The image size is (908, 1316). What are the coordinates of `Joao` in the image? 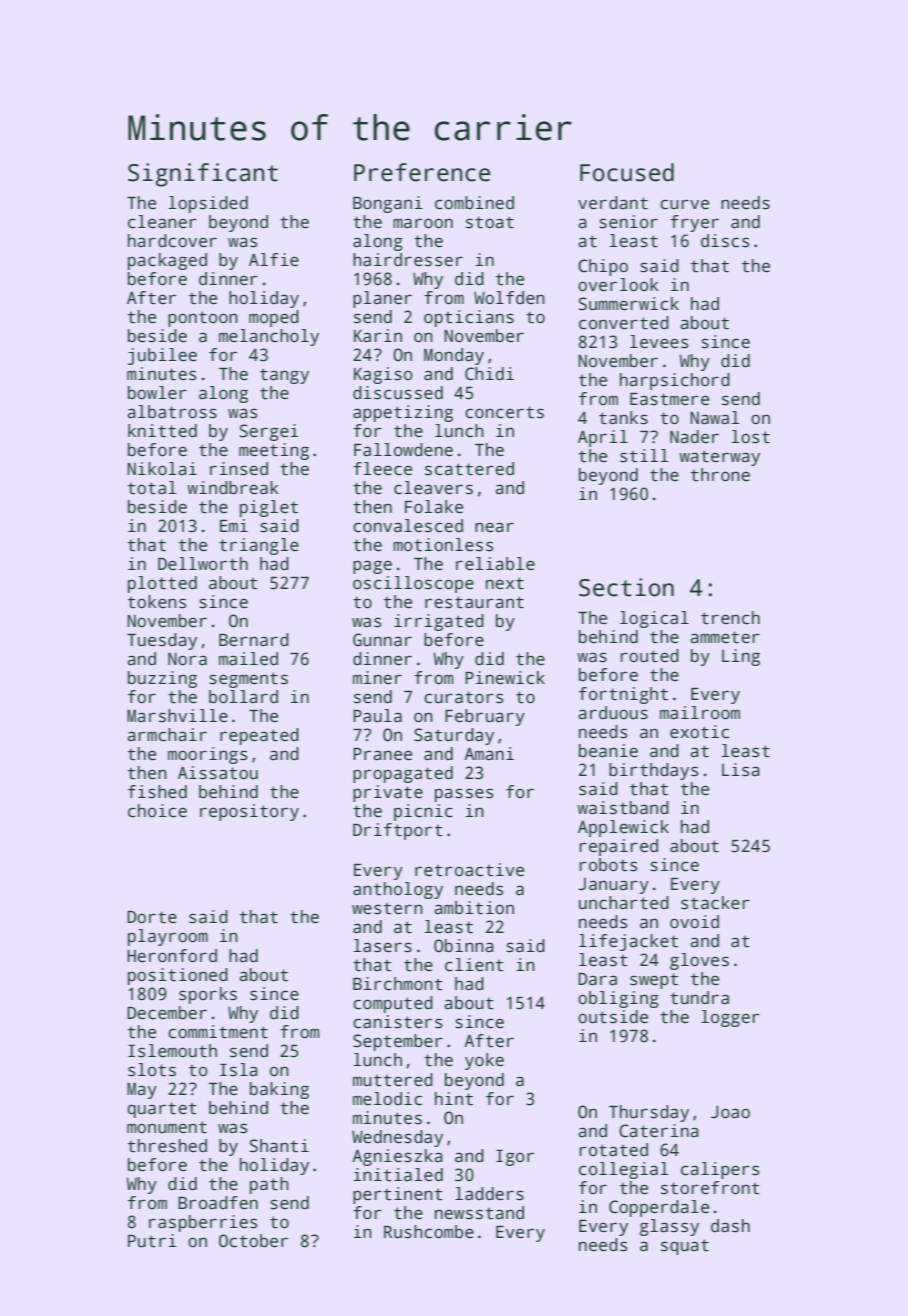 It's located at (730, 1112).
